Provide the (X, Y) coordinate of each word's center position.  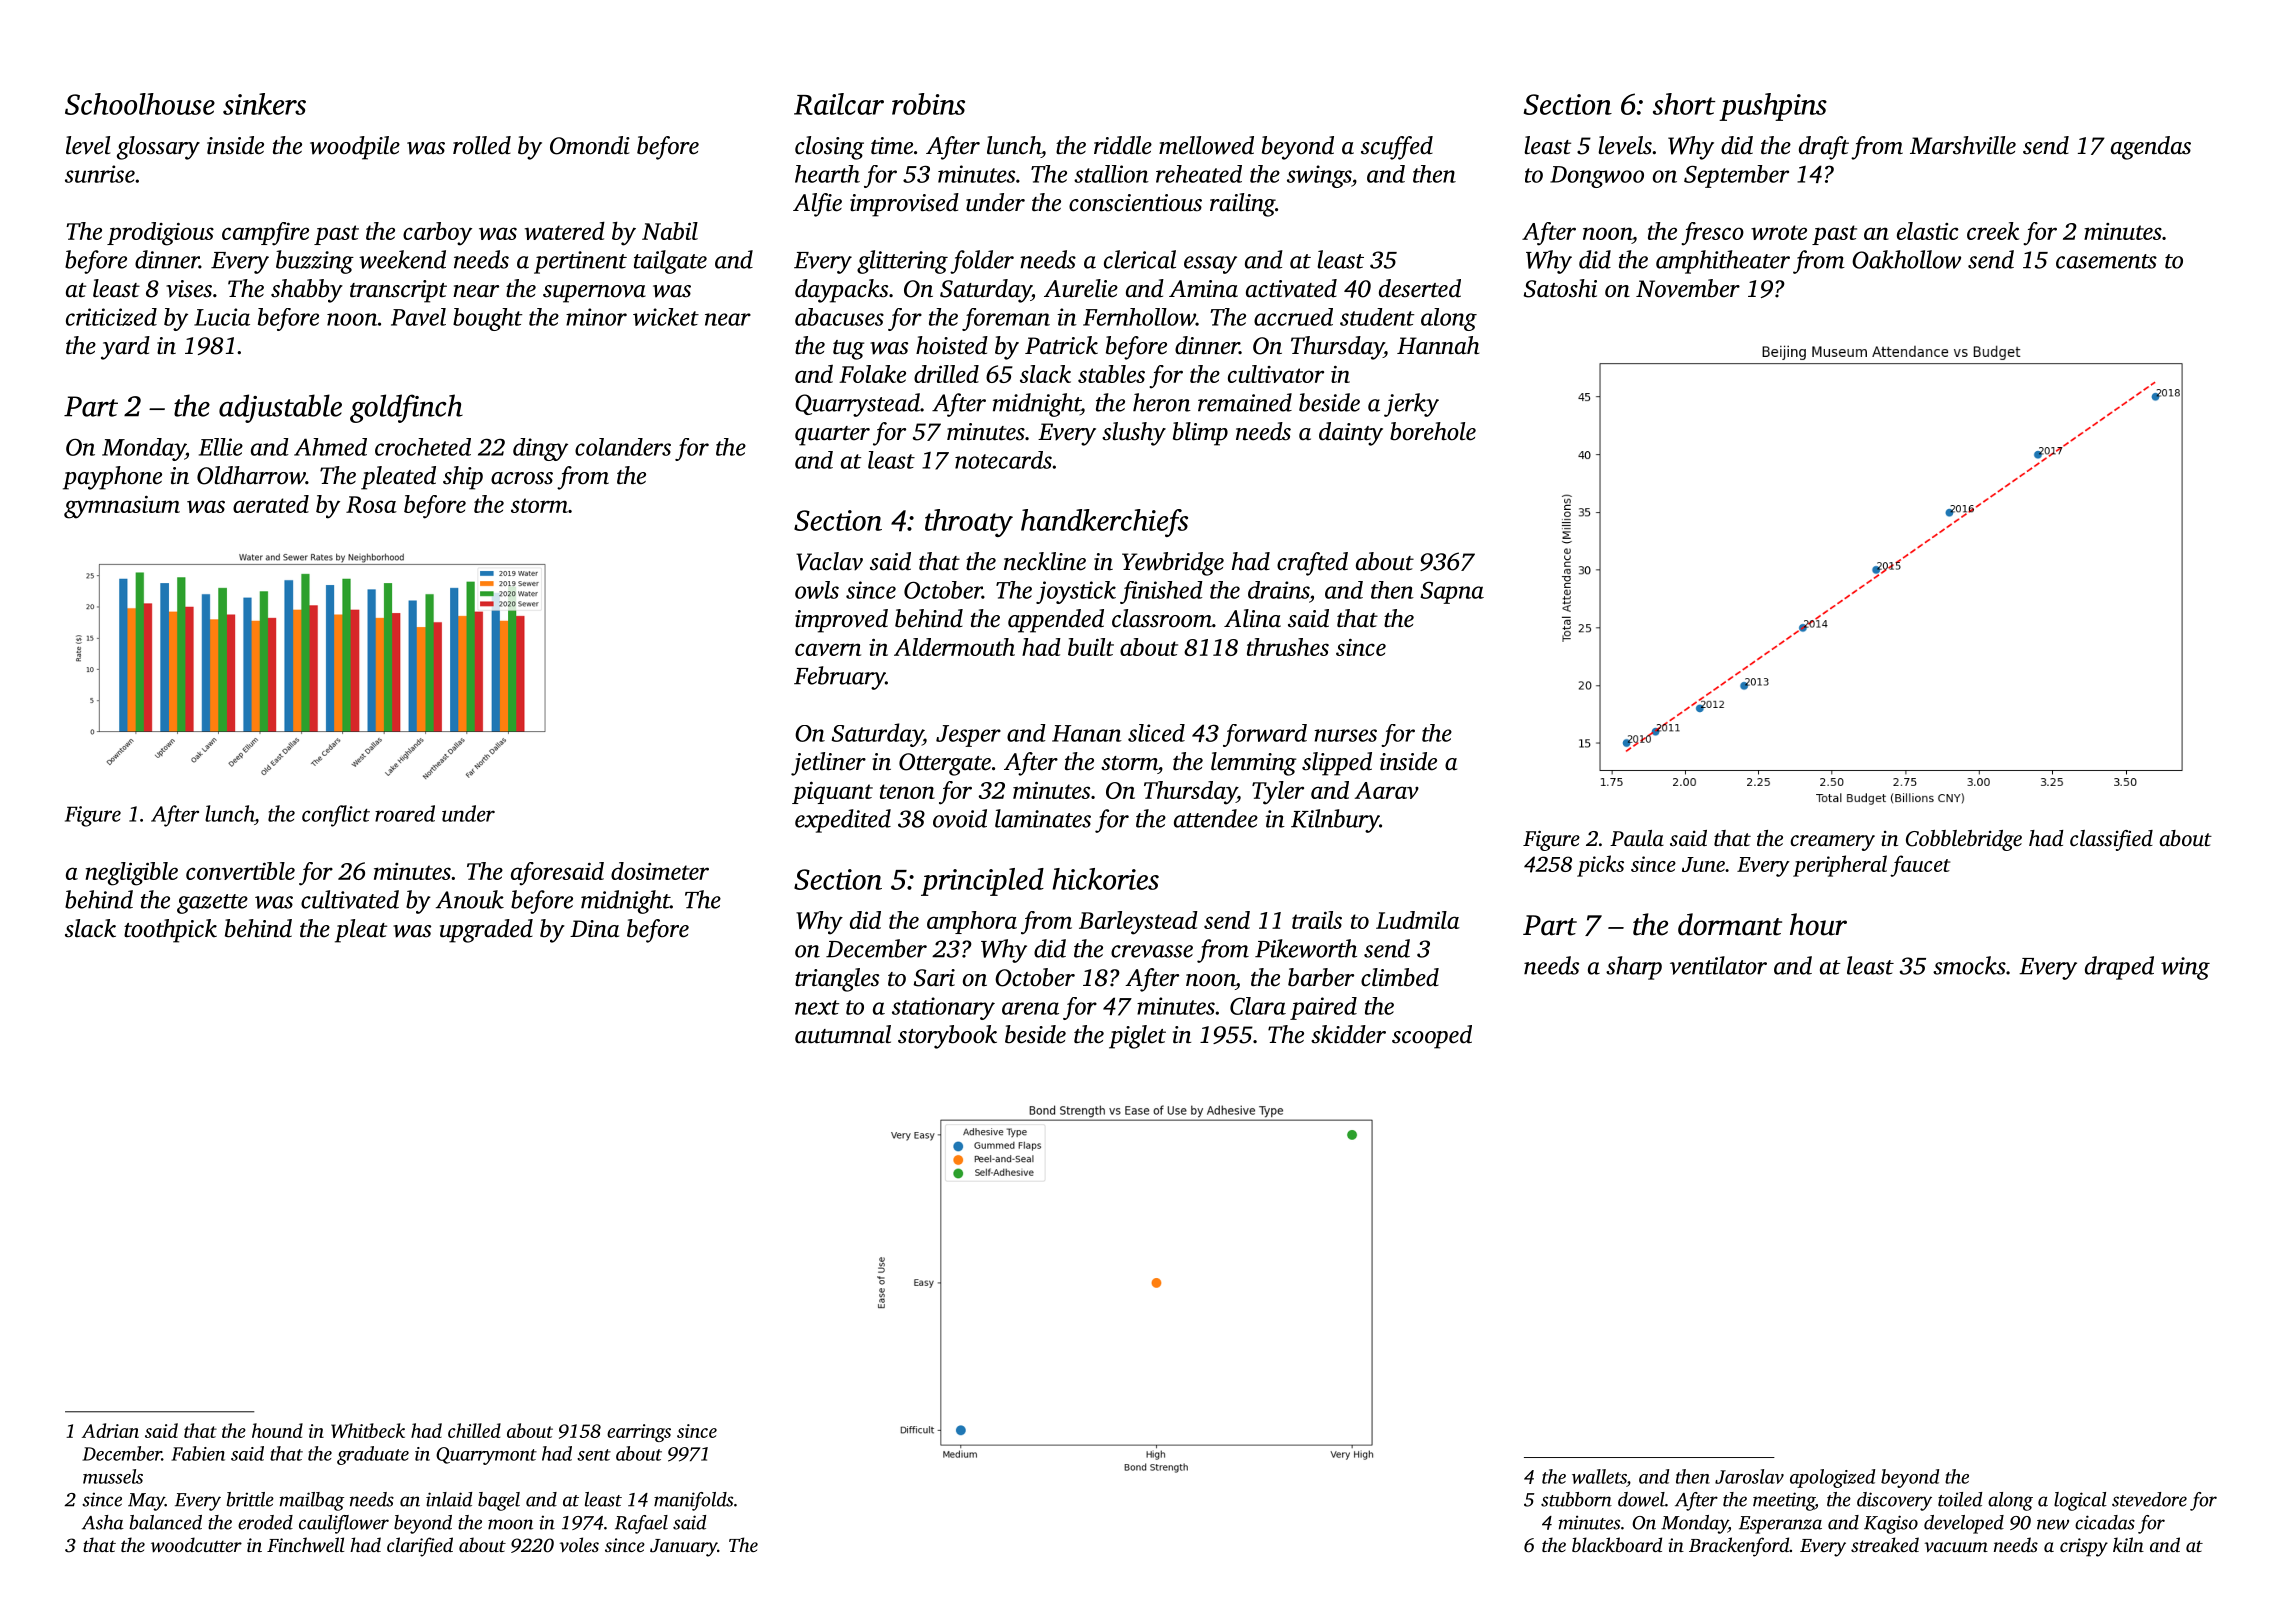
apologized (1832, 1478)
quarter (832, 436)
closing (829, 148)
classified (2111, 840)
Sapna (1452, 593)
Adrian (110, 1430)
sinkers (264, 104)
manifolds (693, 1501)
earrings (639, 1433)
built (1091, 647)
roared (405, 813)
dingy (540, 449)
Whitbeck (368, 1430)
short (1684, 104)
